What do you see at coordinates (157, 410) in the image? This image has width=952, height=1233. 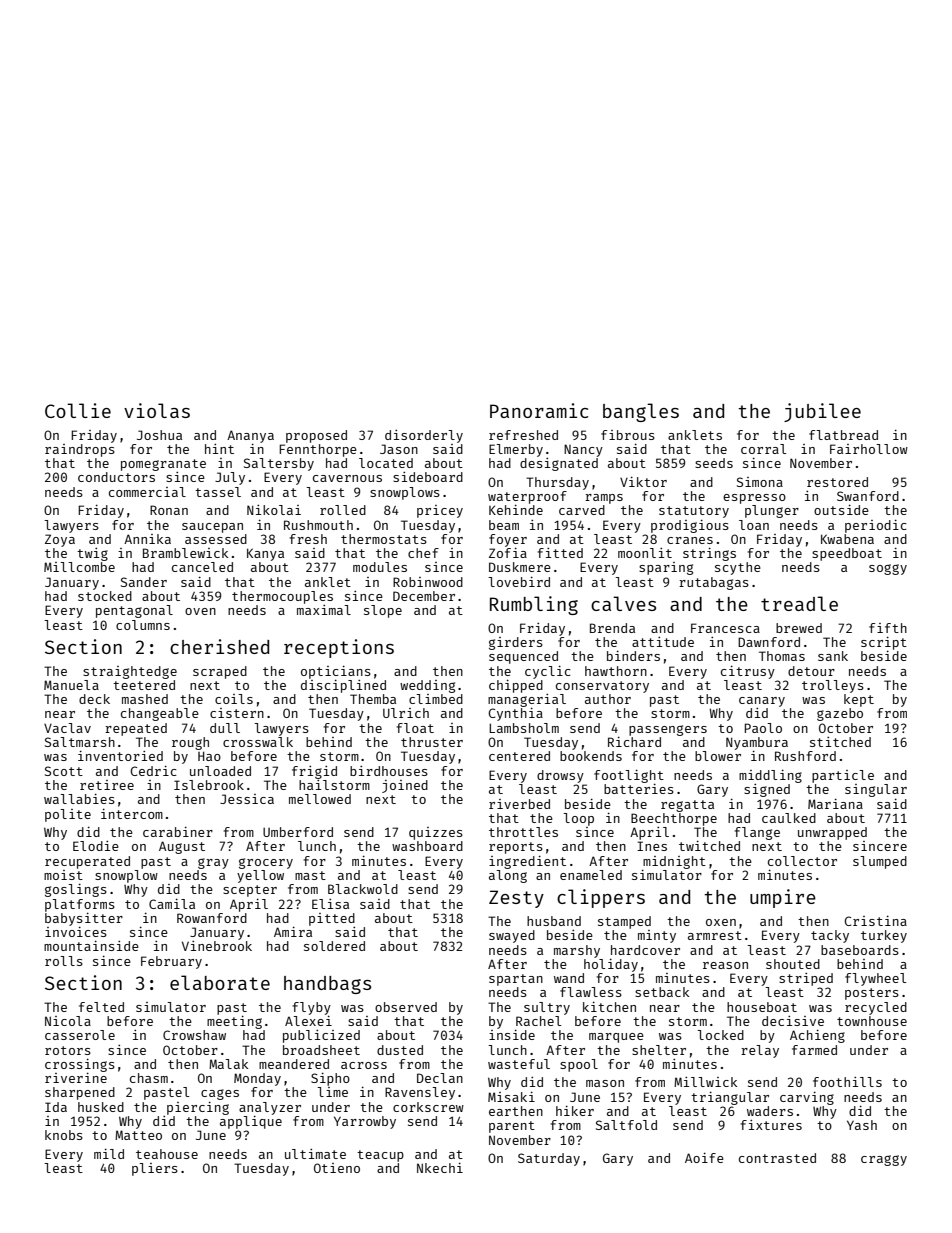 I see `violas` at bounding box center [157, 410].
